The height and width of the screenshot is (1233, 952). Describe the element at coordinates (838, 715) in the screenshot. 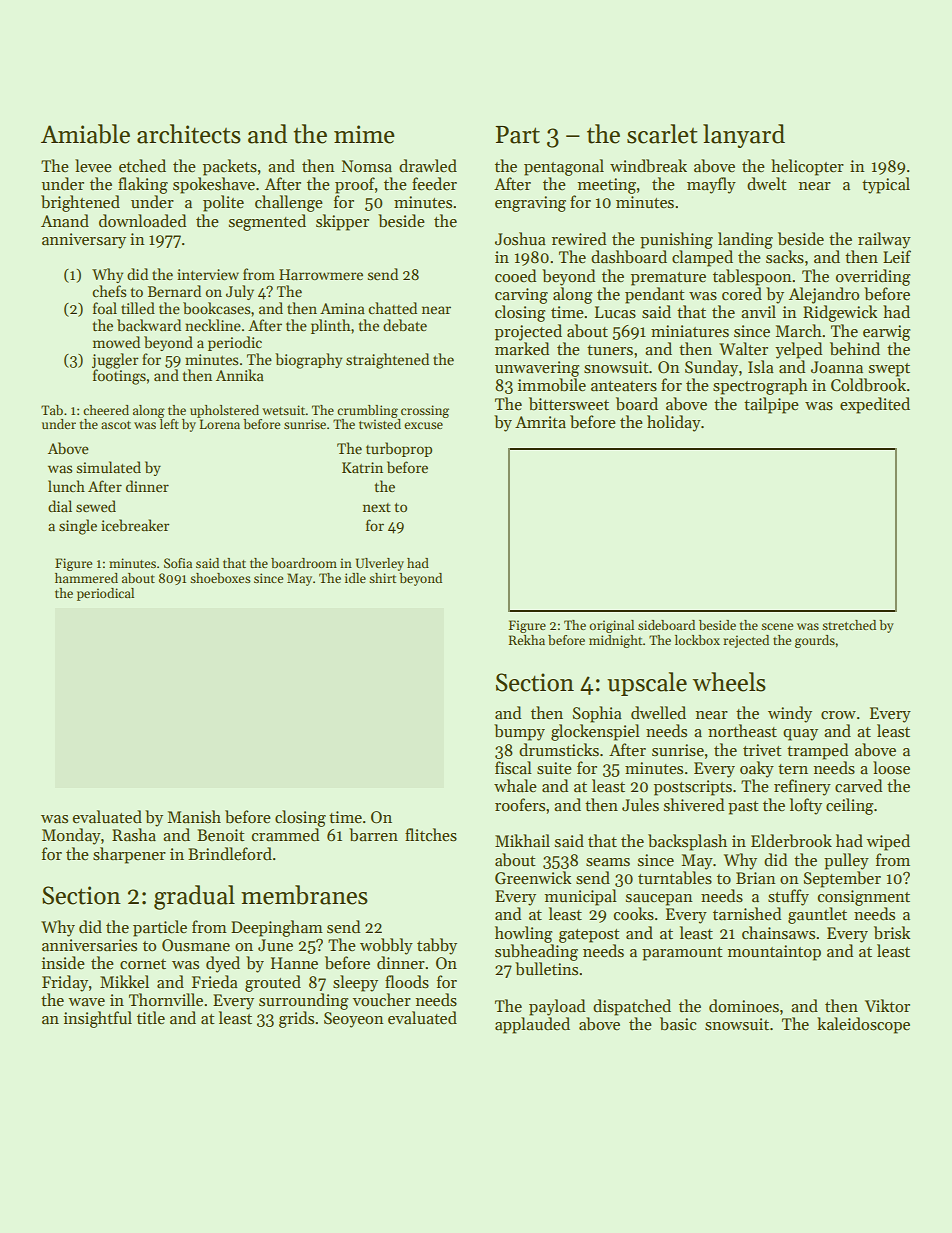

I see `crow` at that location.
